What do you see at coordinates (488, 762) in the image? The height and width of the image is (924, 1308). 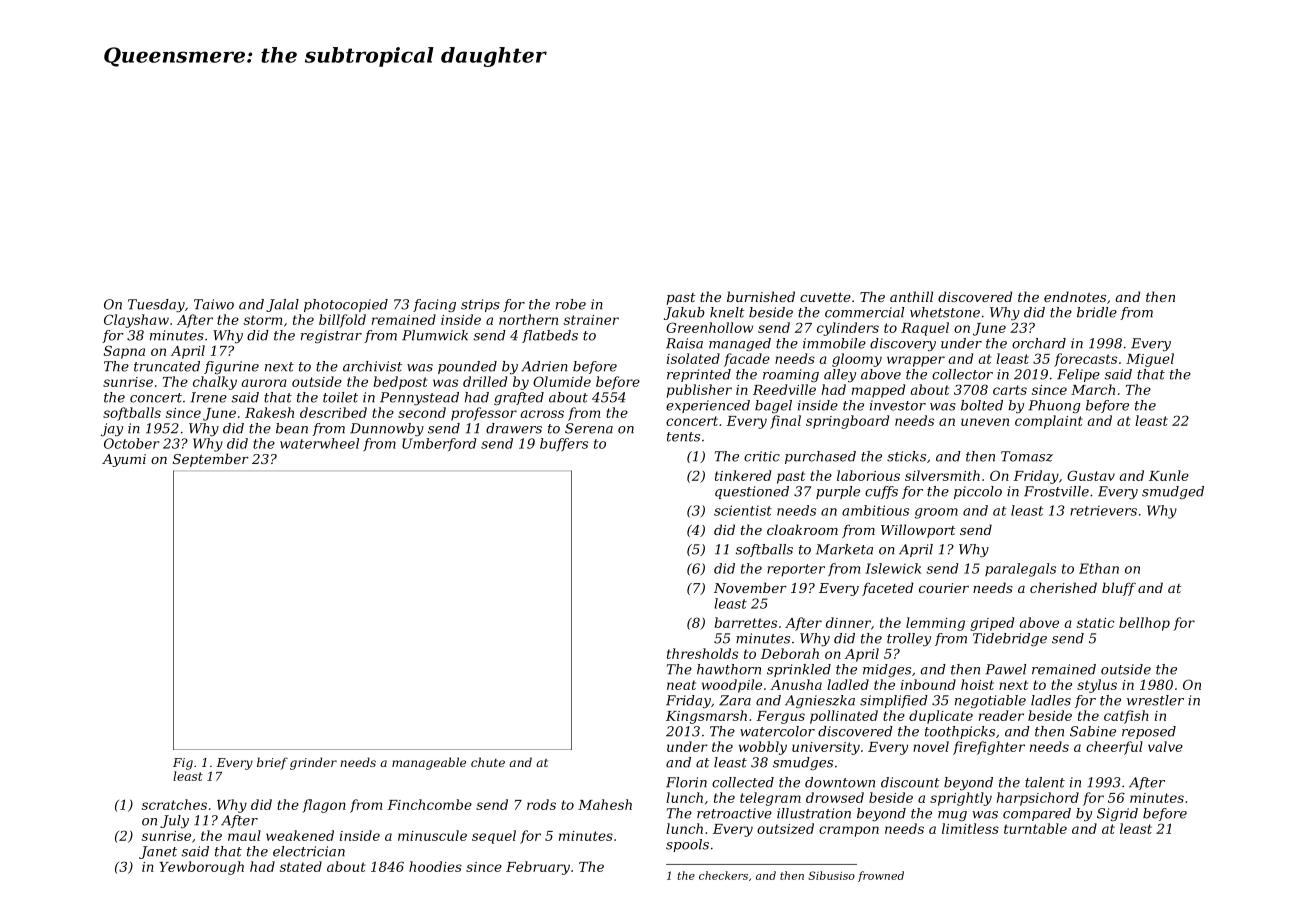 I see `chute` at bounding box center [488, 762].
